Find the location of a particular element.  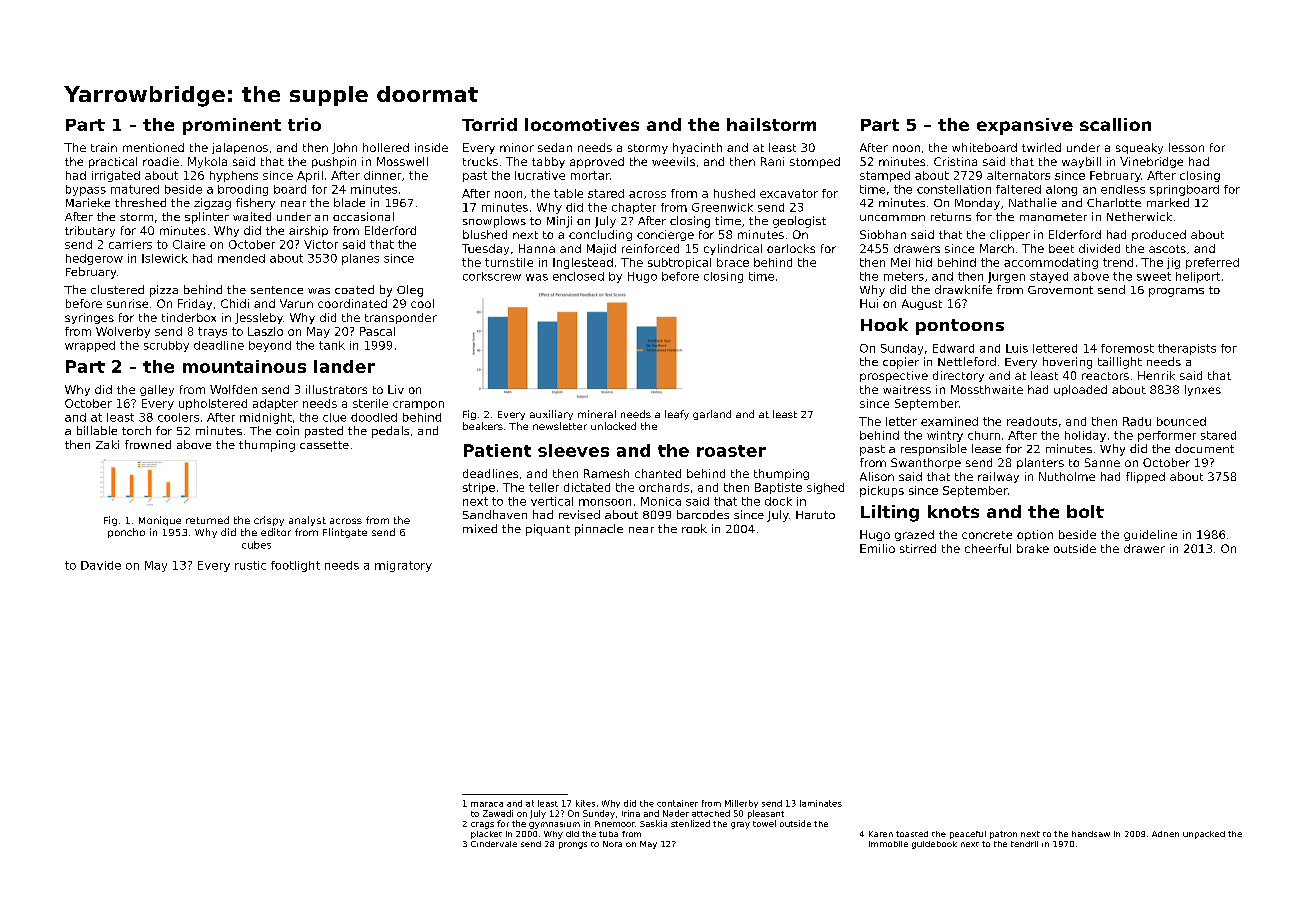

locomotives is located at coordinates (582, 124).
